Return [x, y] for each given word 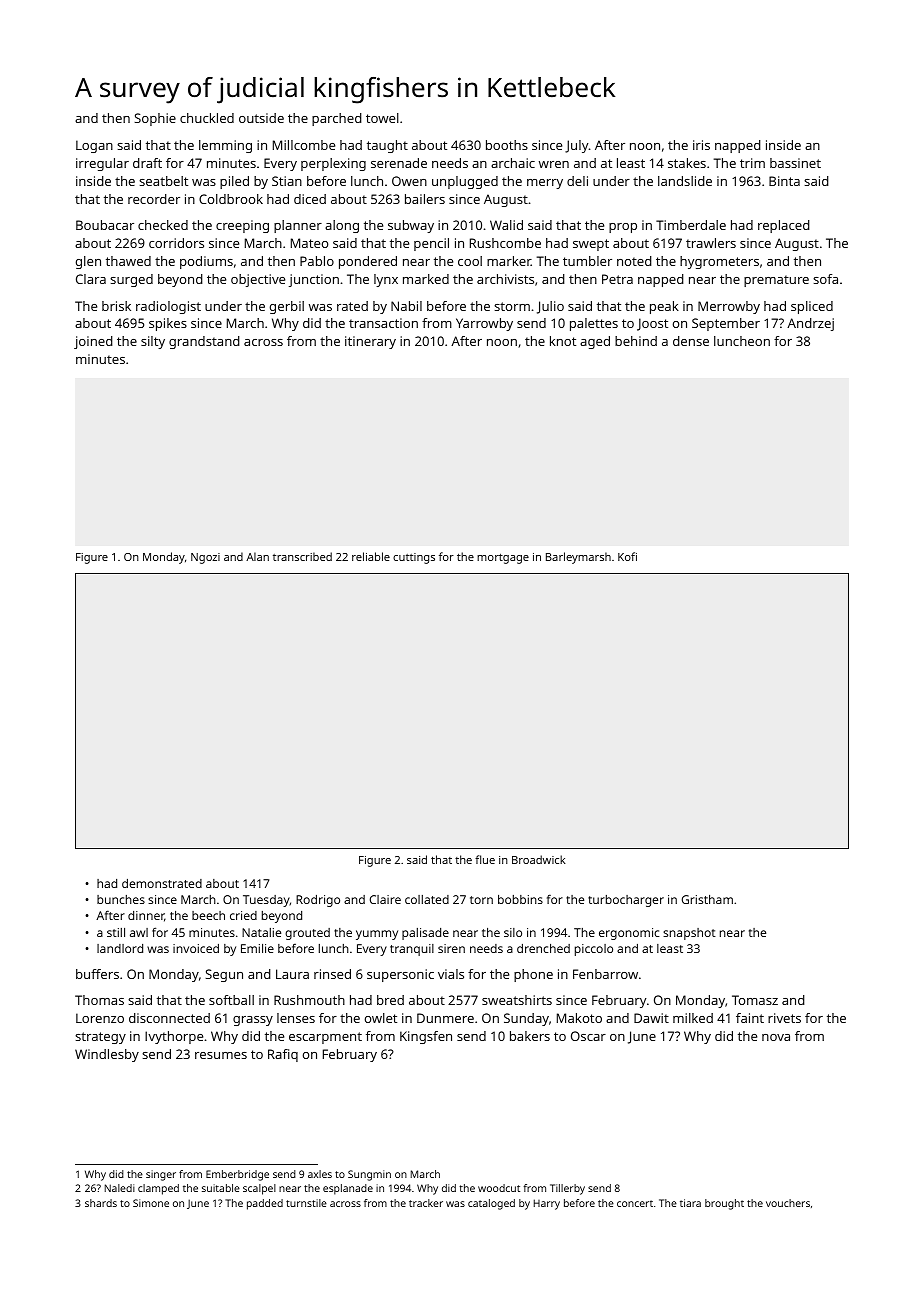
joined [93, 342]
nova [776, 1037]
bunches [121, 899]
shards [101, 1203]
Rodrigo [318, 901]
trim [752, 163]
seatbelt [163, 181]
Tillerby [567, 1189]
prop [623, 228]
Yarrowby [484, 324]
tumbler [587, 261]
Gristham [707, 899]
